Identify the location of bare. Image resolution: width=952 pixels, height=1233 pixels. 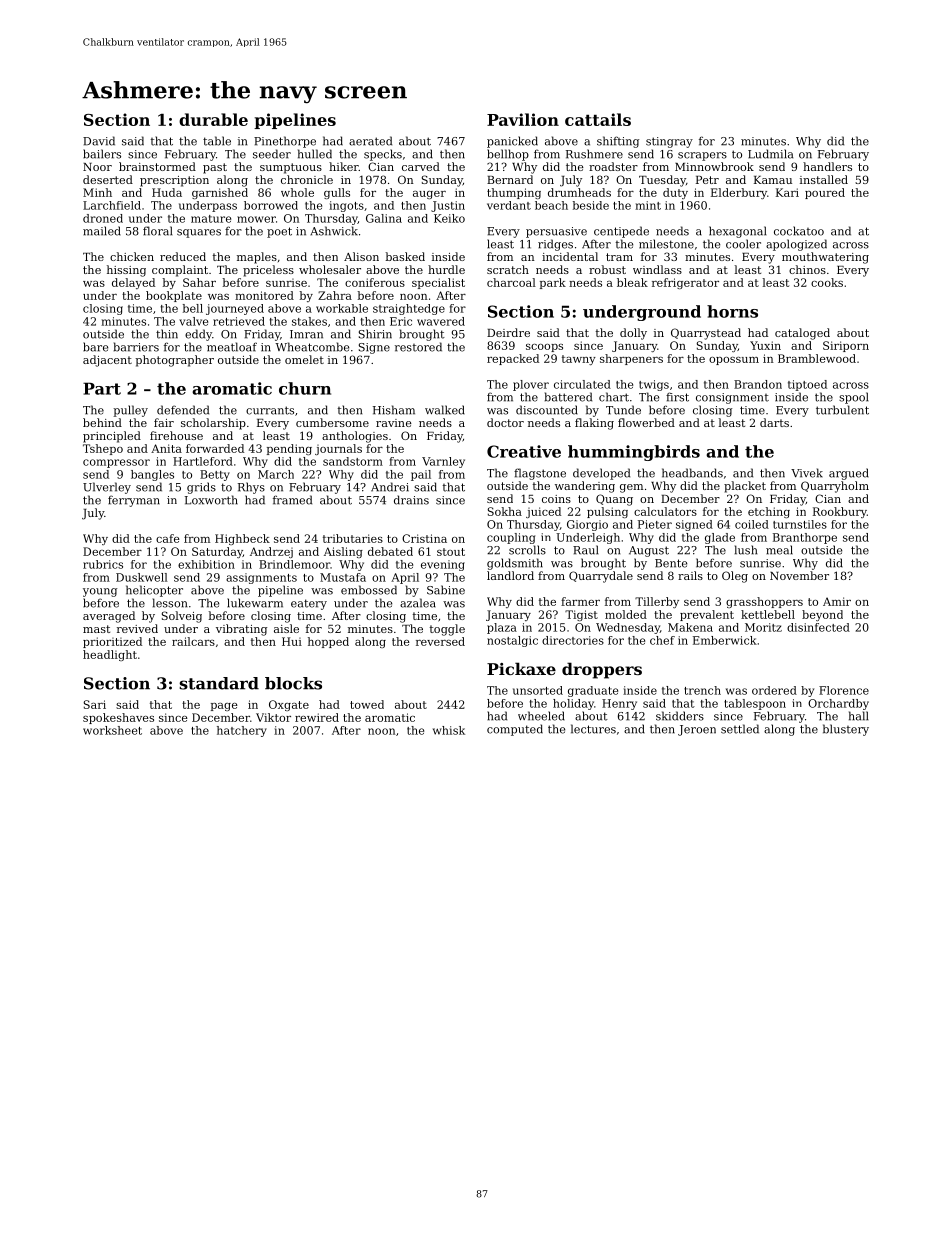
(95, 347).
